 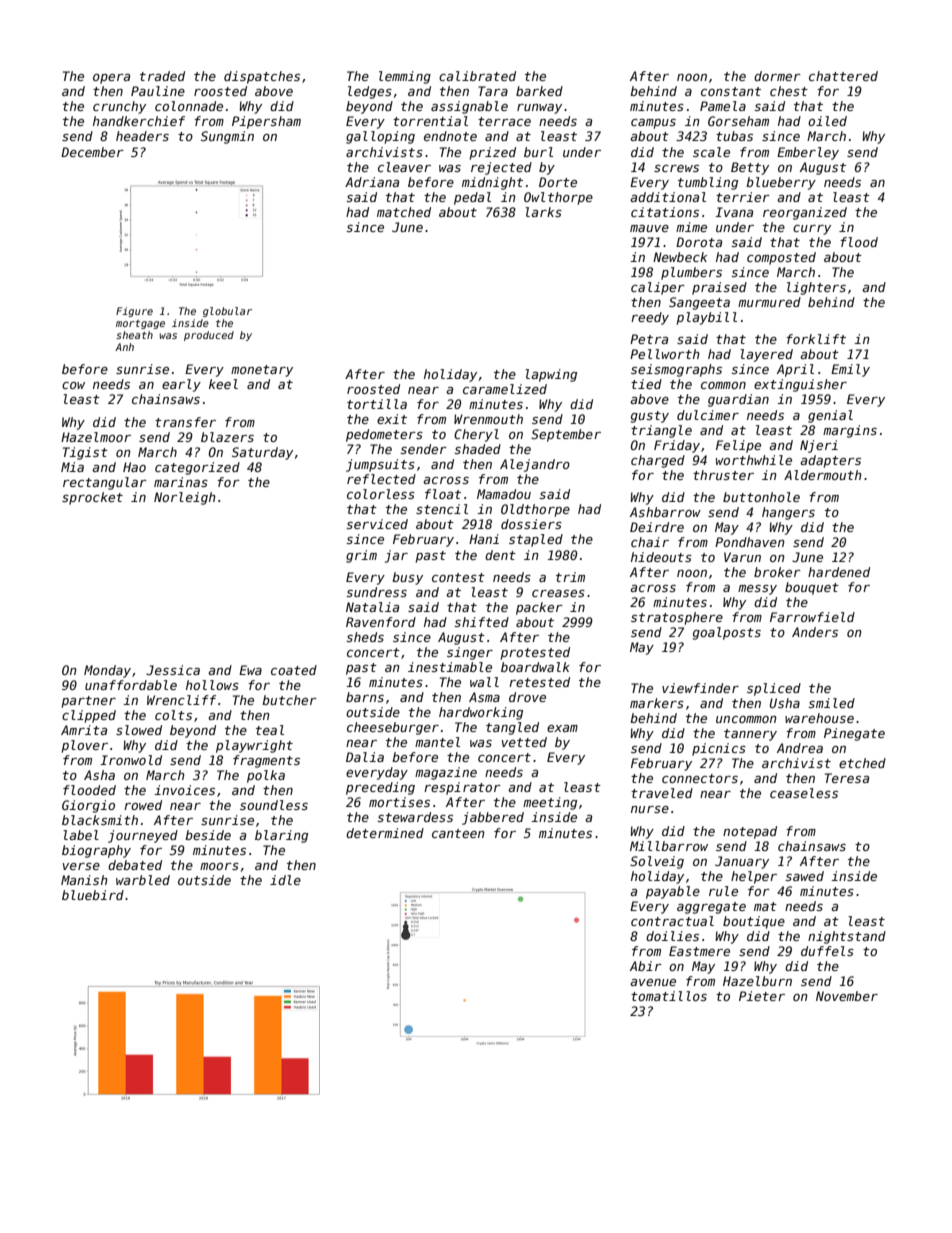 I want to click on calibrated, so click(x=477, y=76).
